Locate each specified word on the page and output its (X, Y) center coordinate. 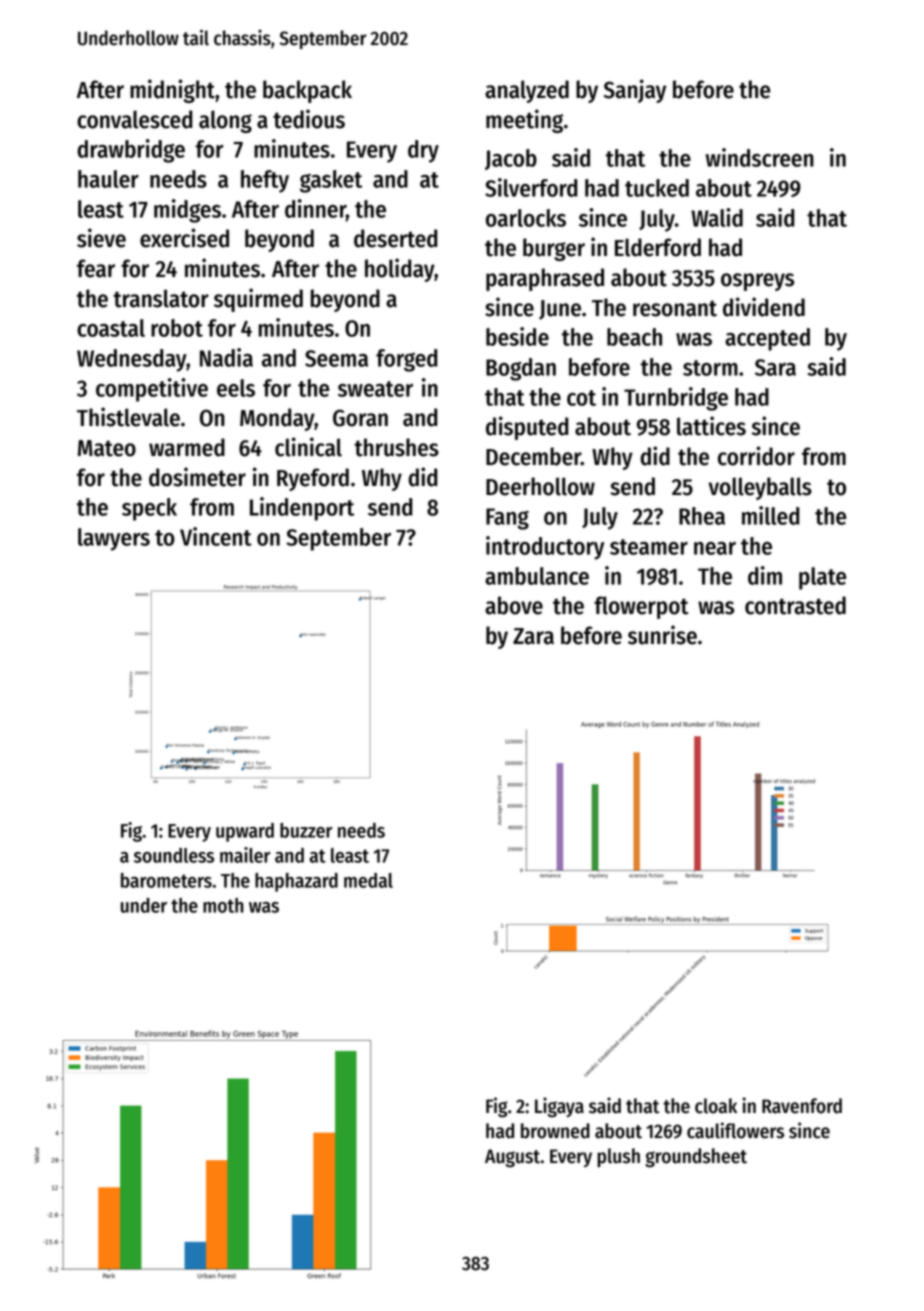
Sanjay (635, 91)
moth (223, 905)
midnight (172, 91)
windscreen (759, 157)
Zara (533, 636)
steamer (649, 547)
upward (245, 832)
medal (368, 880)
